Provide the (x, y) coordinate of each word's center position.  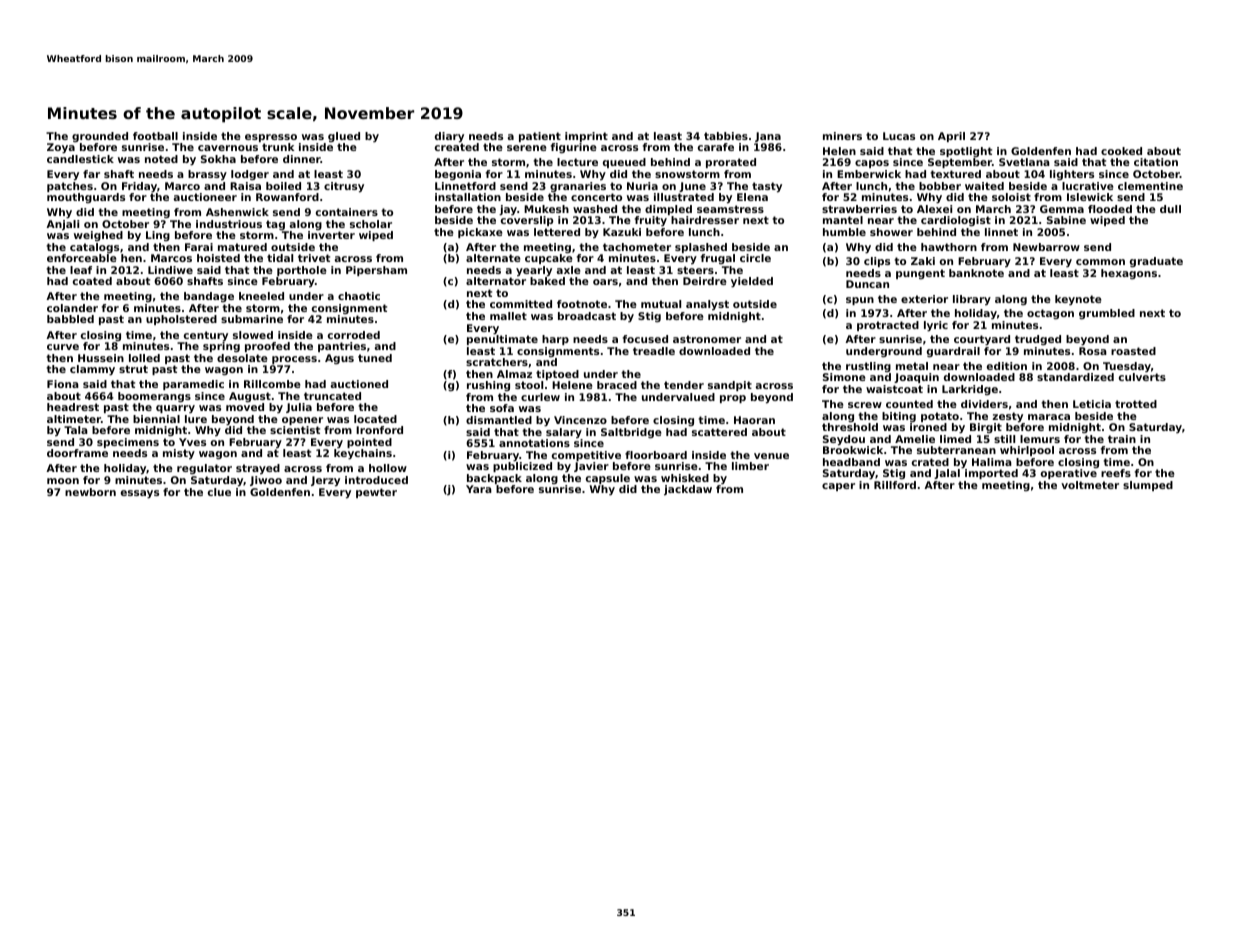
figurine (574, 148)
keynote (1078, 300)
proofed (267, 347)
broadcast (587, 316)
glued (344, 137)
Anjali (62, 225)
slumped (1148, 486)
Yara (479, 489)
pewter (376, 493)
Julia (299, 408)
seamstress (730, 209)
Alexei (934, 209)
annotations (534, 443)
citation (1156, 162)
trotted (1136, 404)
